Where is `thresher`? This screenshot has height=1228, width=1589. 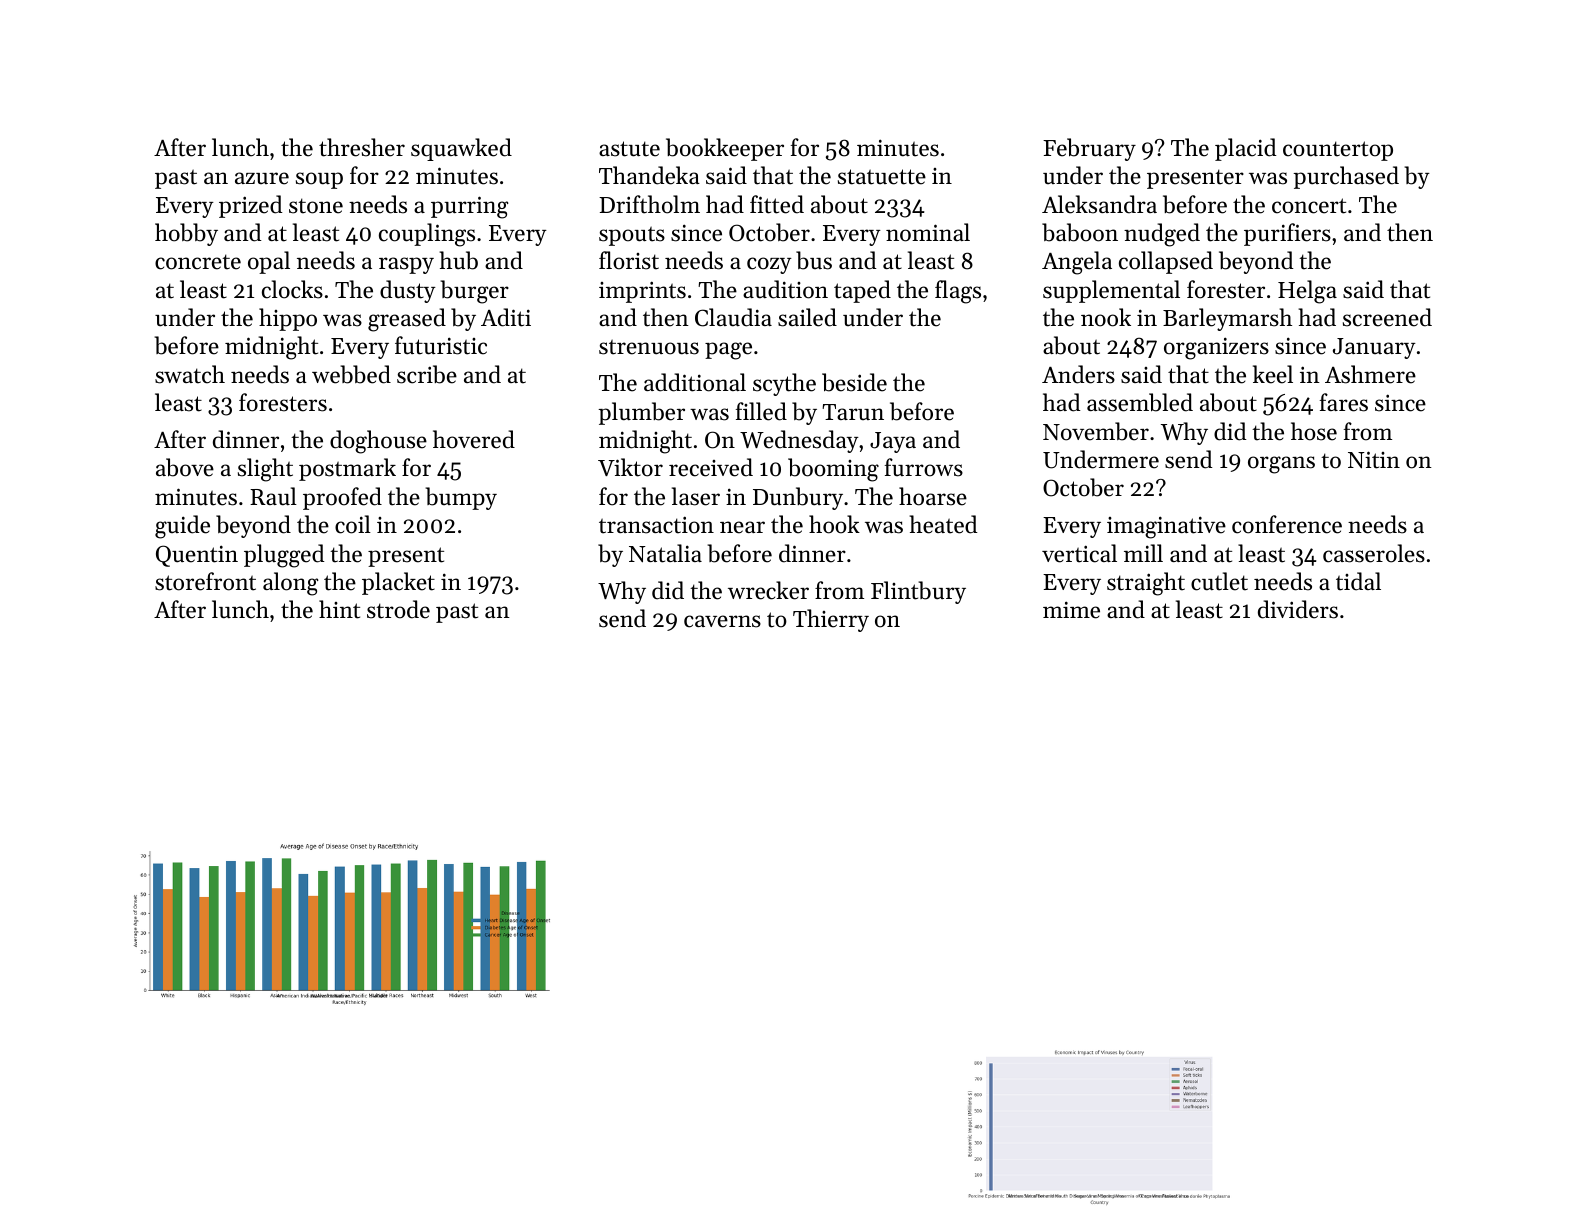 thresher is located at coordinates (362, 147).
